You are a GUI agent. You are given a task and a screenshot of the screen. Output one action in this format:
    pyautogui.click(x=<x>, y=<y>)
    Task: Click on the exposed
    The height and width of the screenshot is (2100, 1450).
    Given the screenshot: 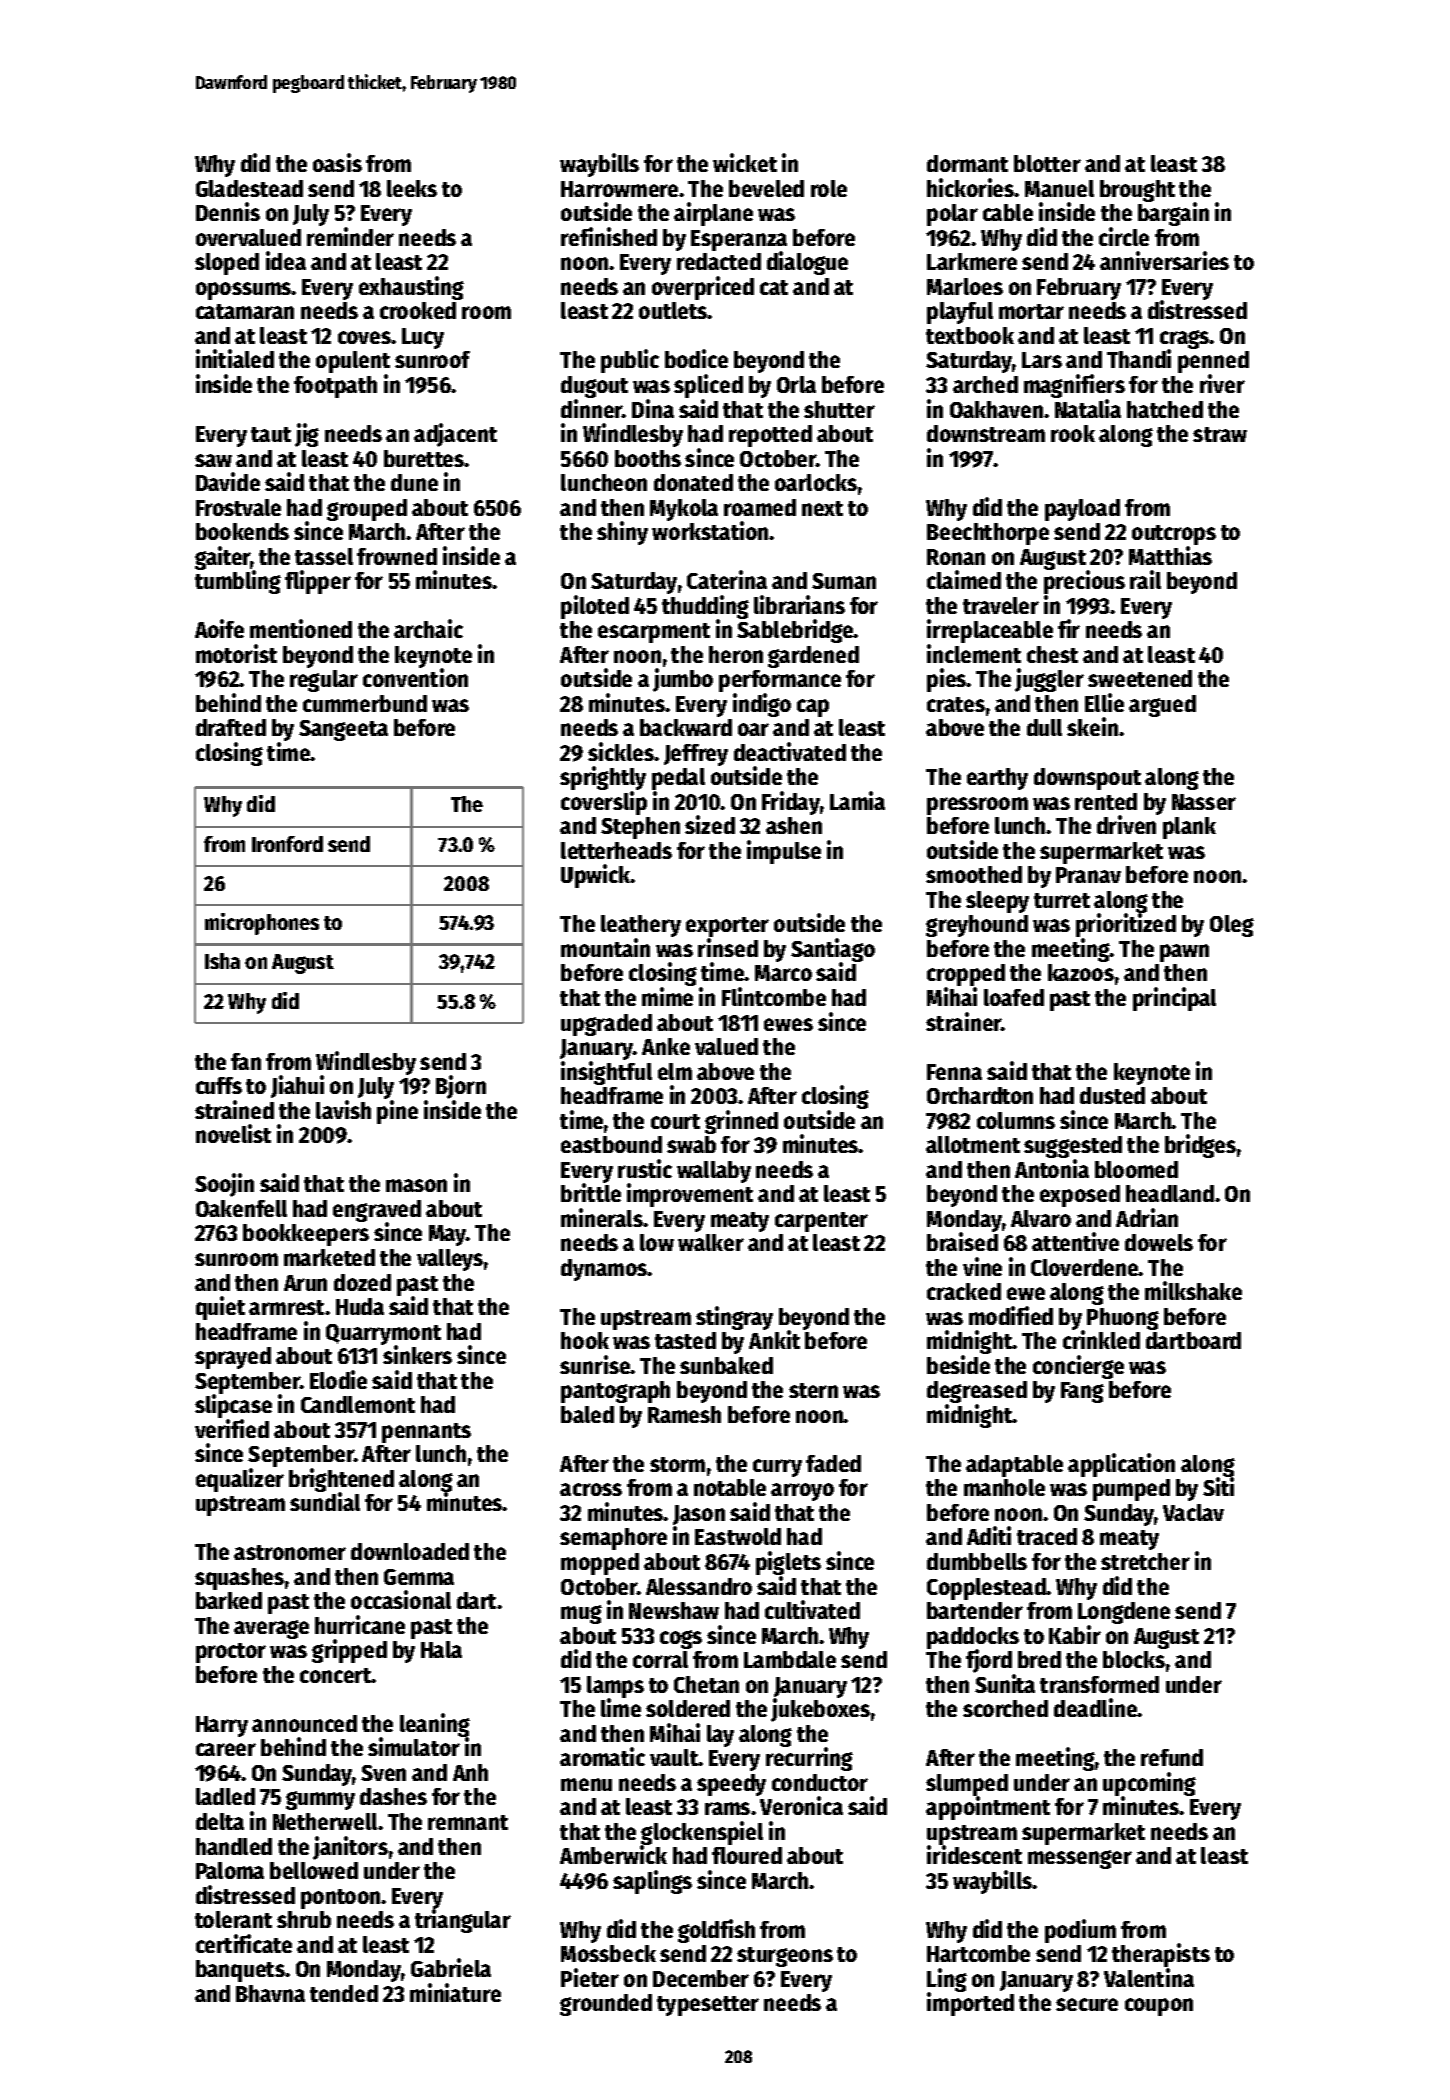 What is the action you would take?
    pyautogui.click(x=1080, y=1196)
